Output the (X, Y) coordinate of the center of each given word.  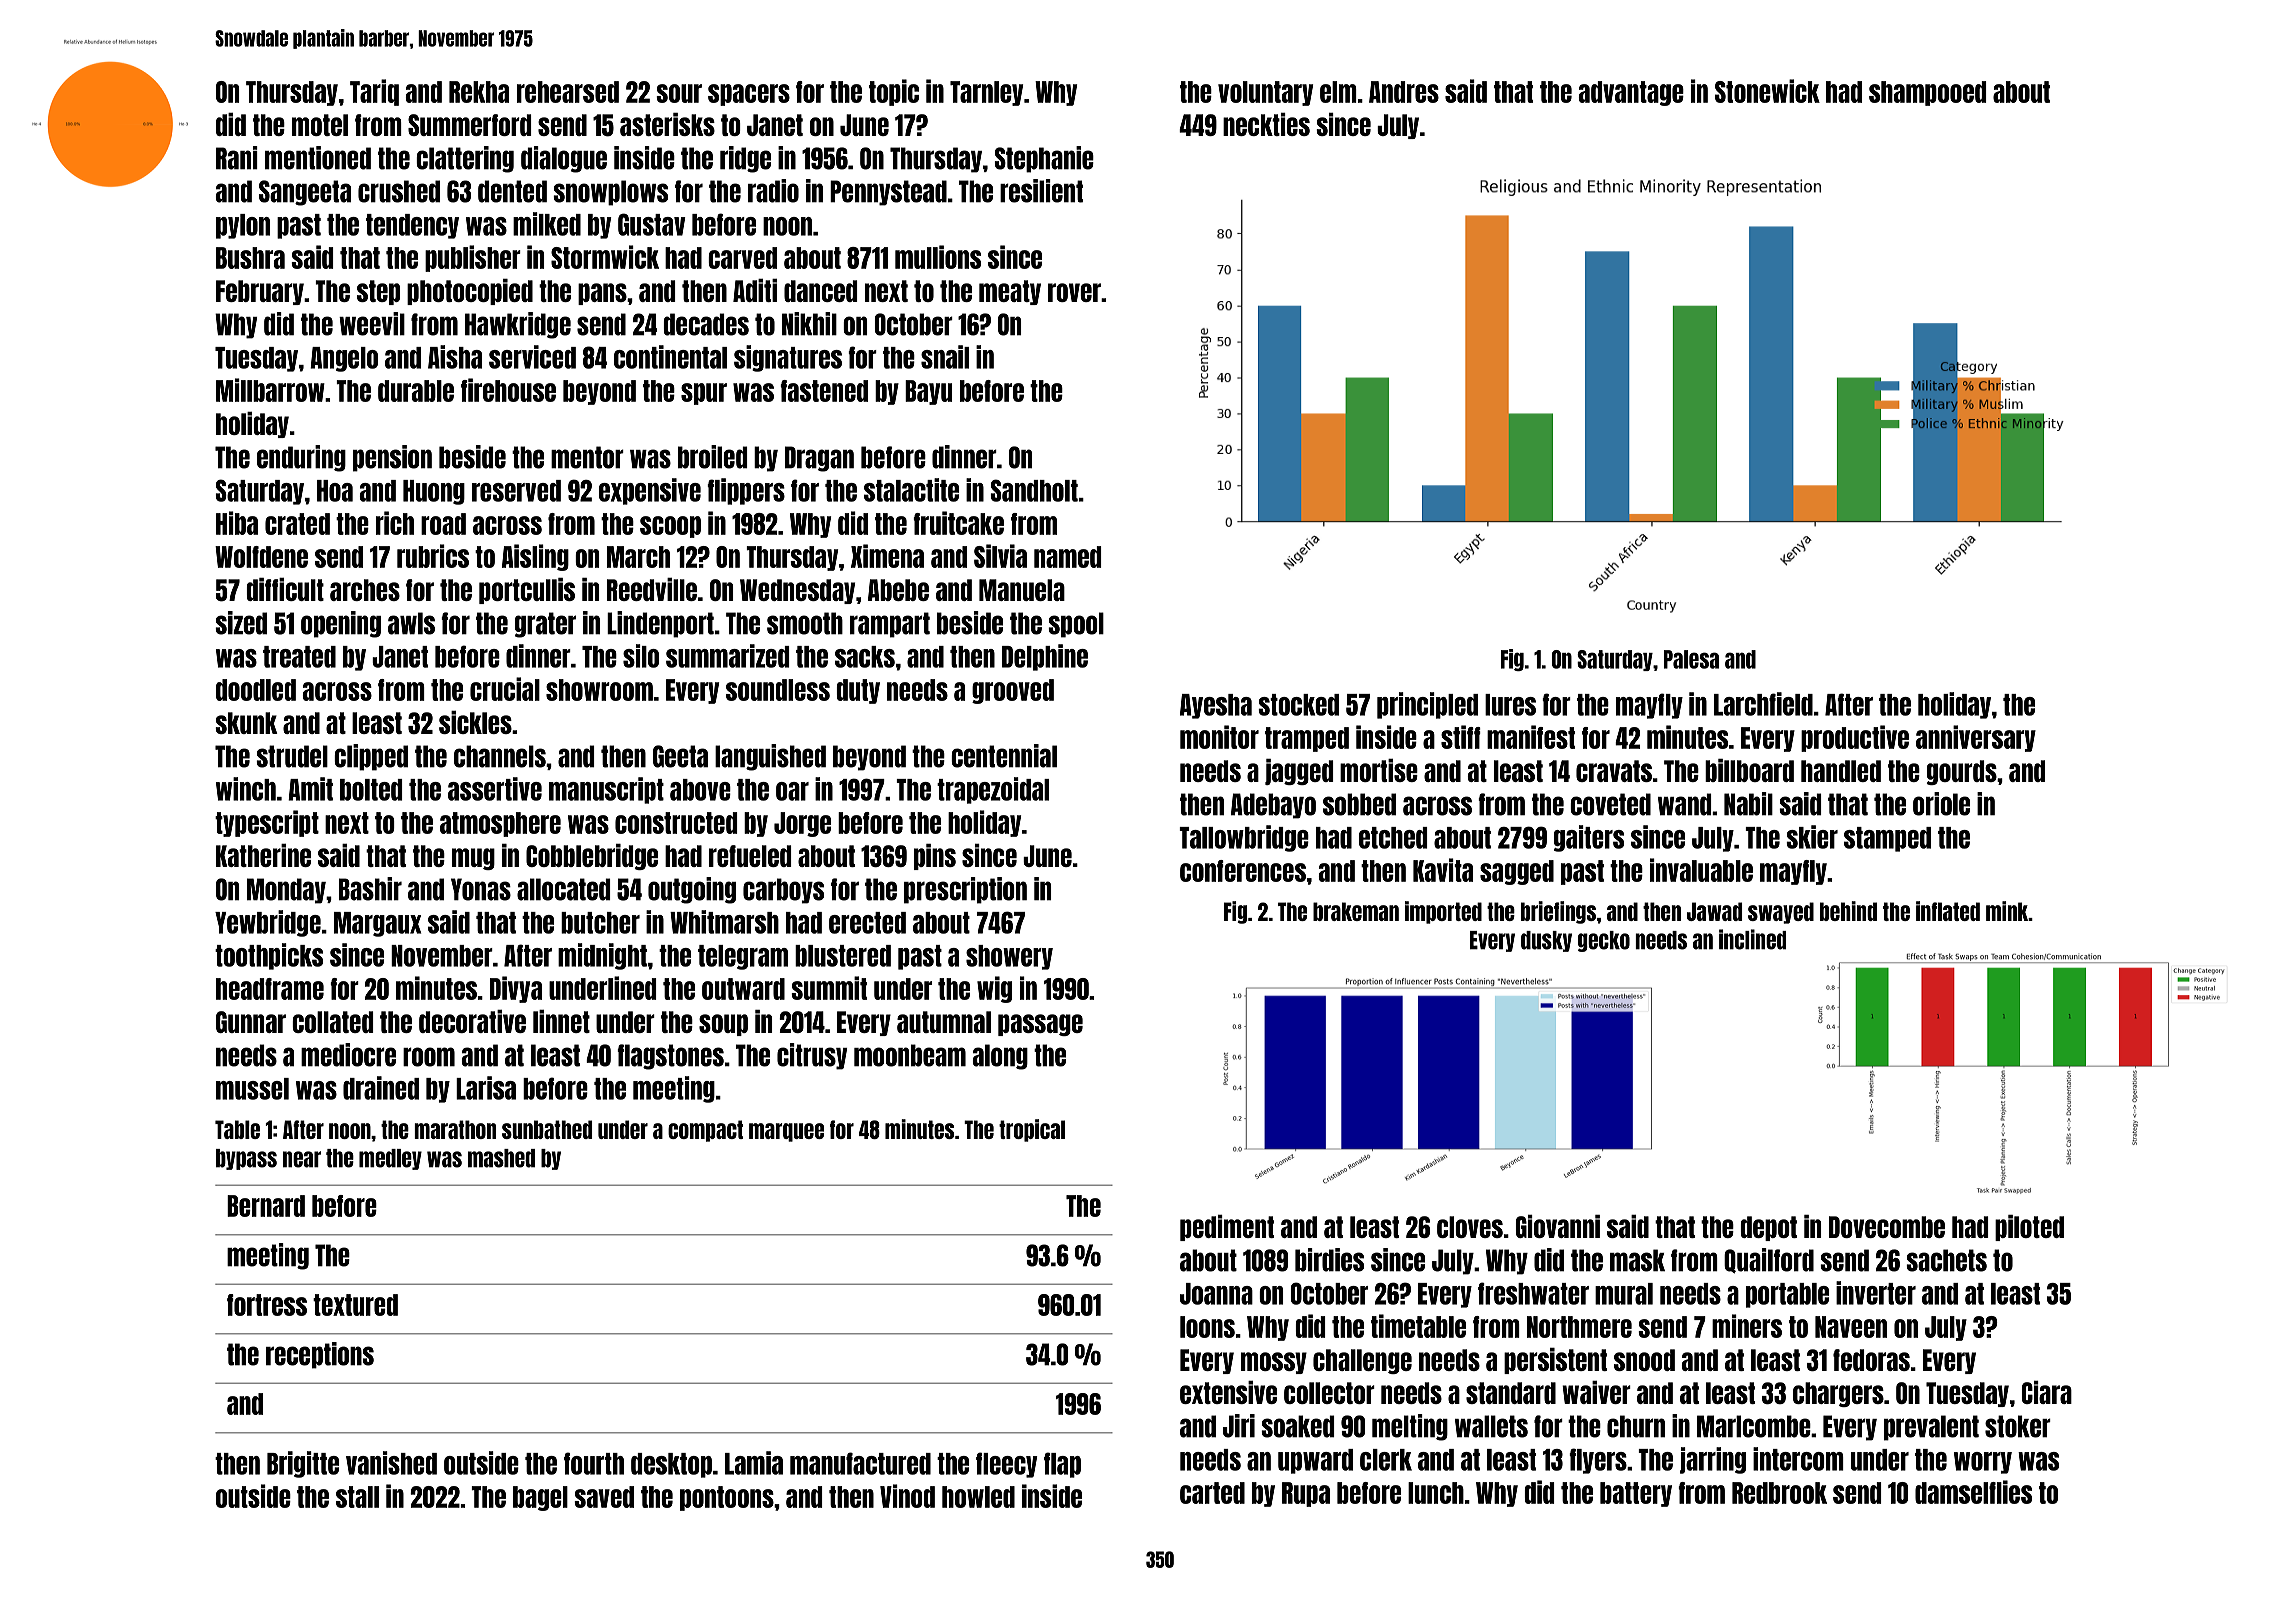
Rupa (1306, 1494)
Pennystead (888, 193)
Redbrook (1779, 1493)
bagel (540, 1498)
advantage (1631, 93)
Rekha (479, 92)
